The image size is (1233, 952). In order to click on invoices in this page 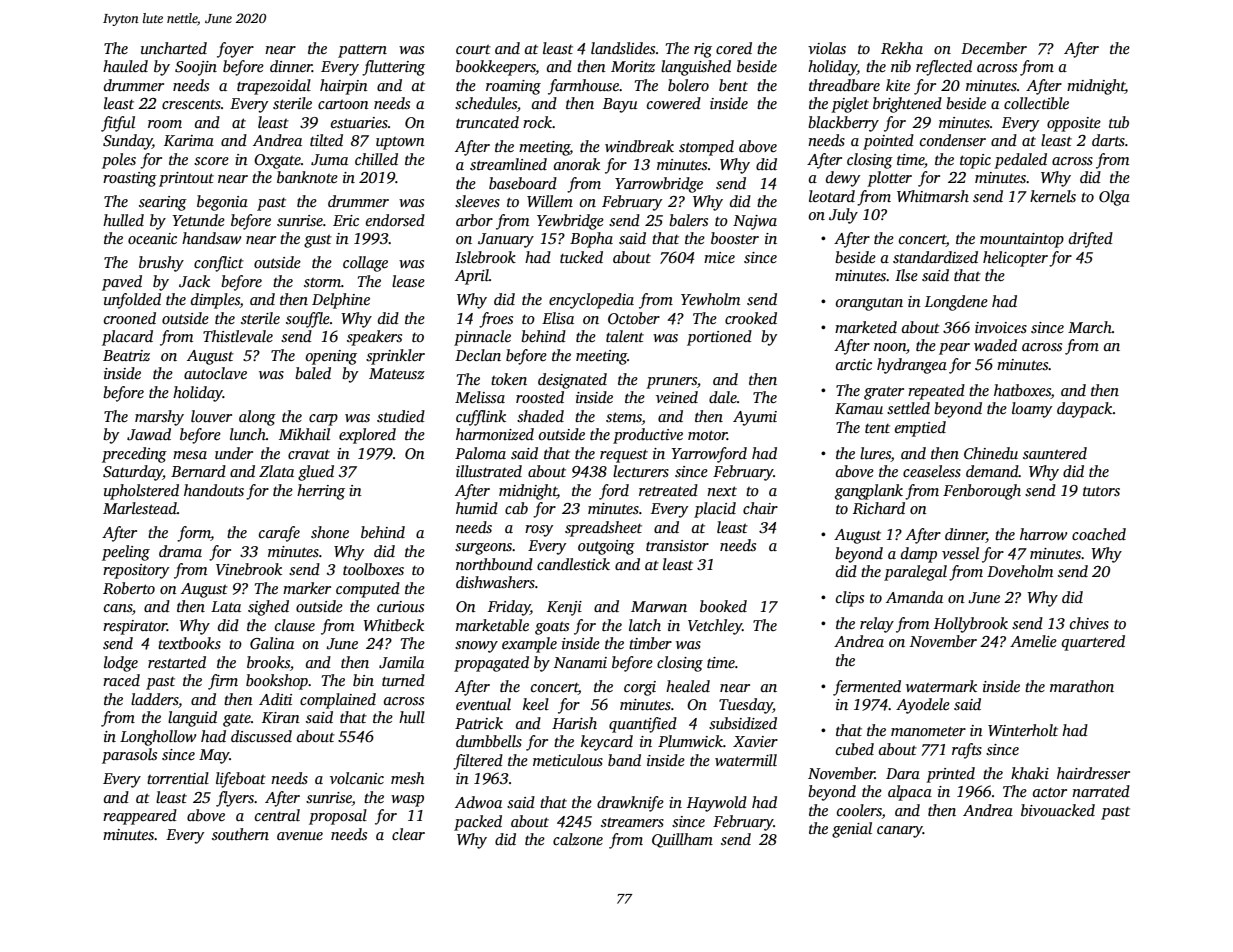, I will do `click(1001, 327)`.
